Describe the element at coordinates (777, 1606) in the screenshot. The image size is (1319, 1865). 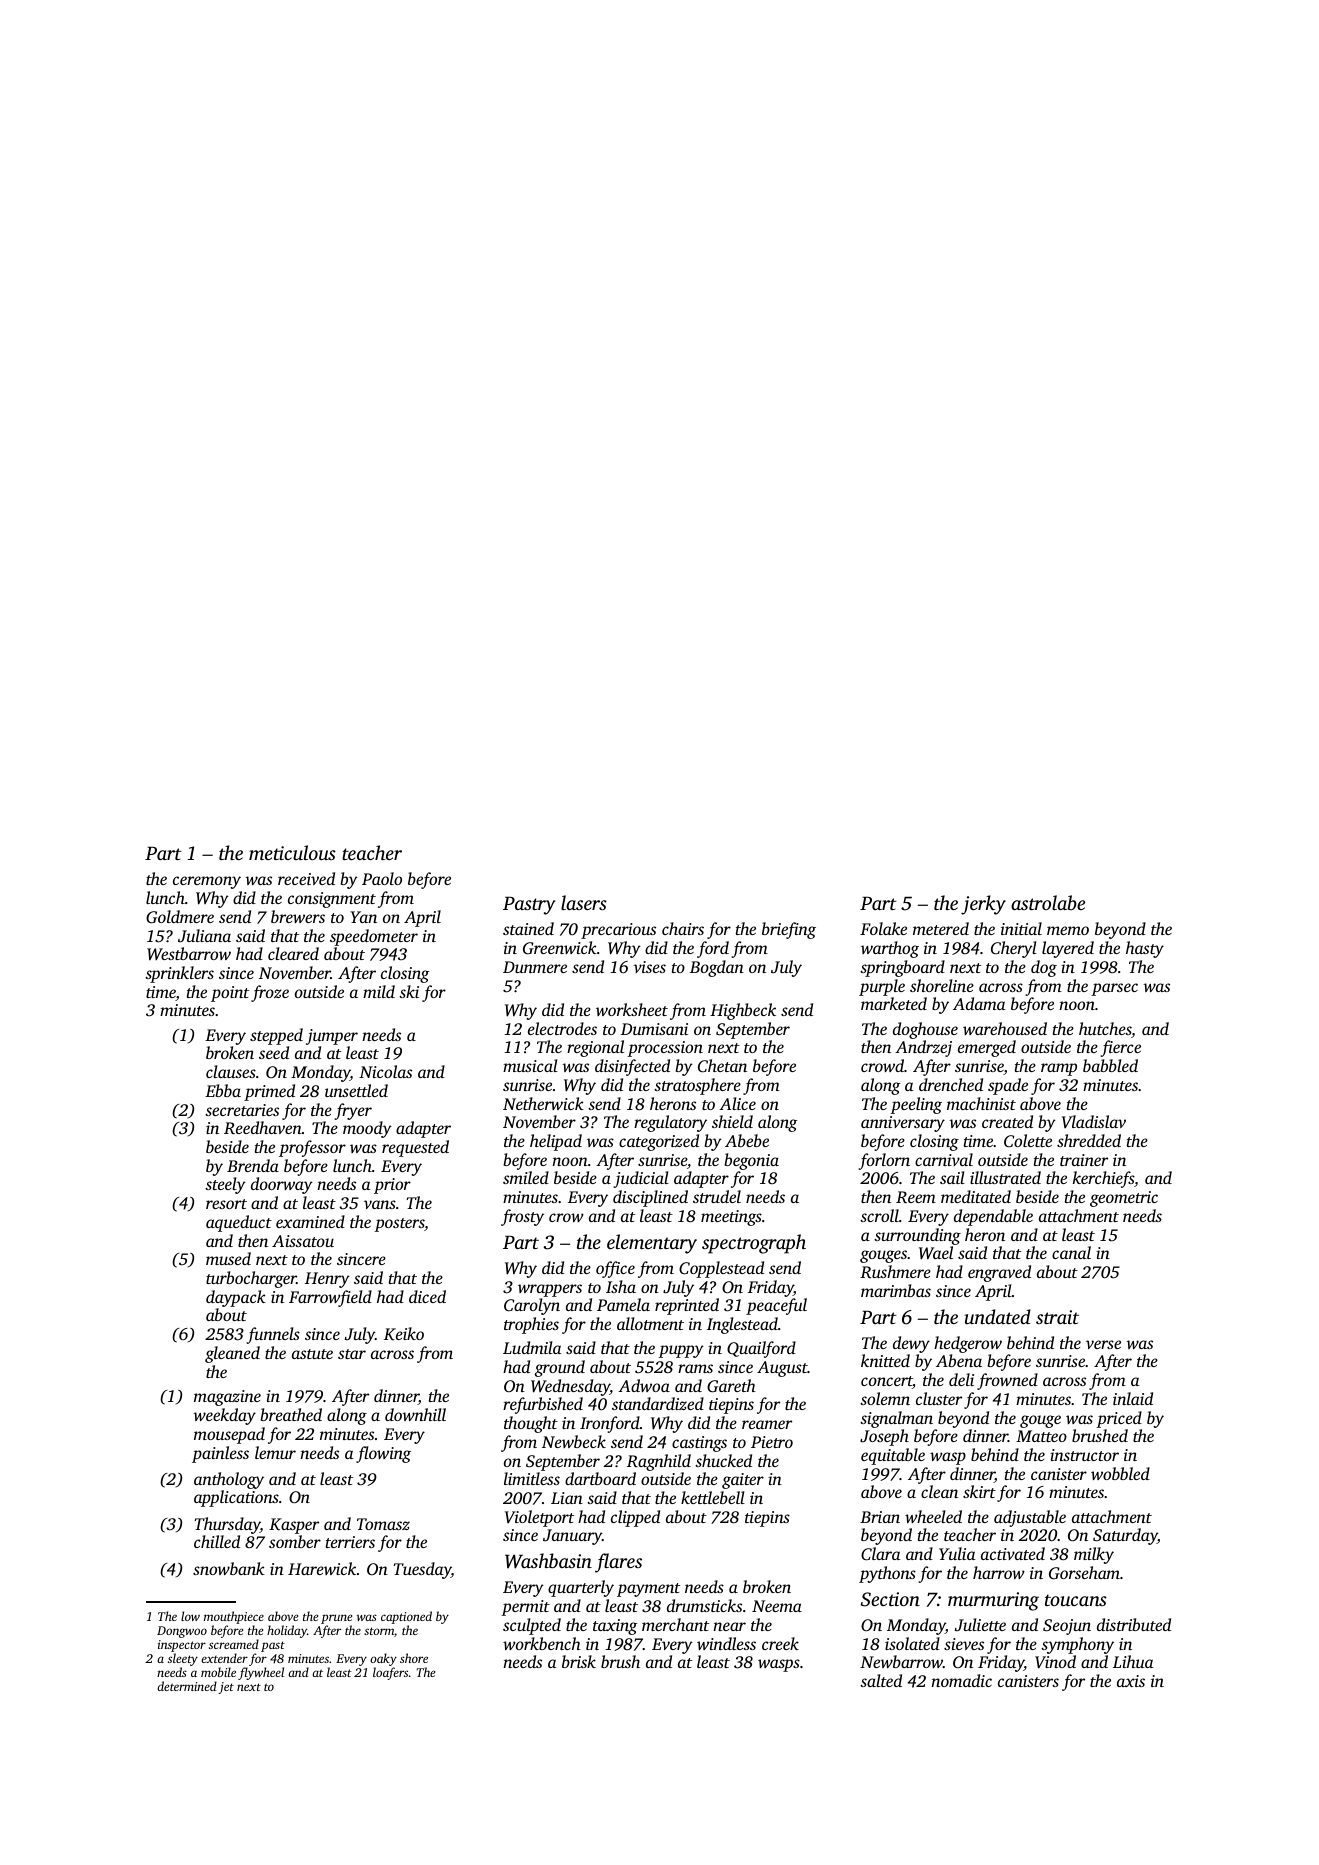
I see `Neema` at that location.
